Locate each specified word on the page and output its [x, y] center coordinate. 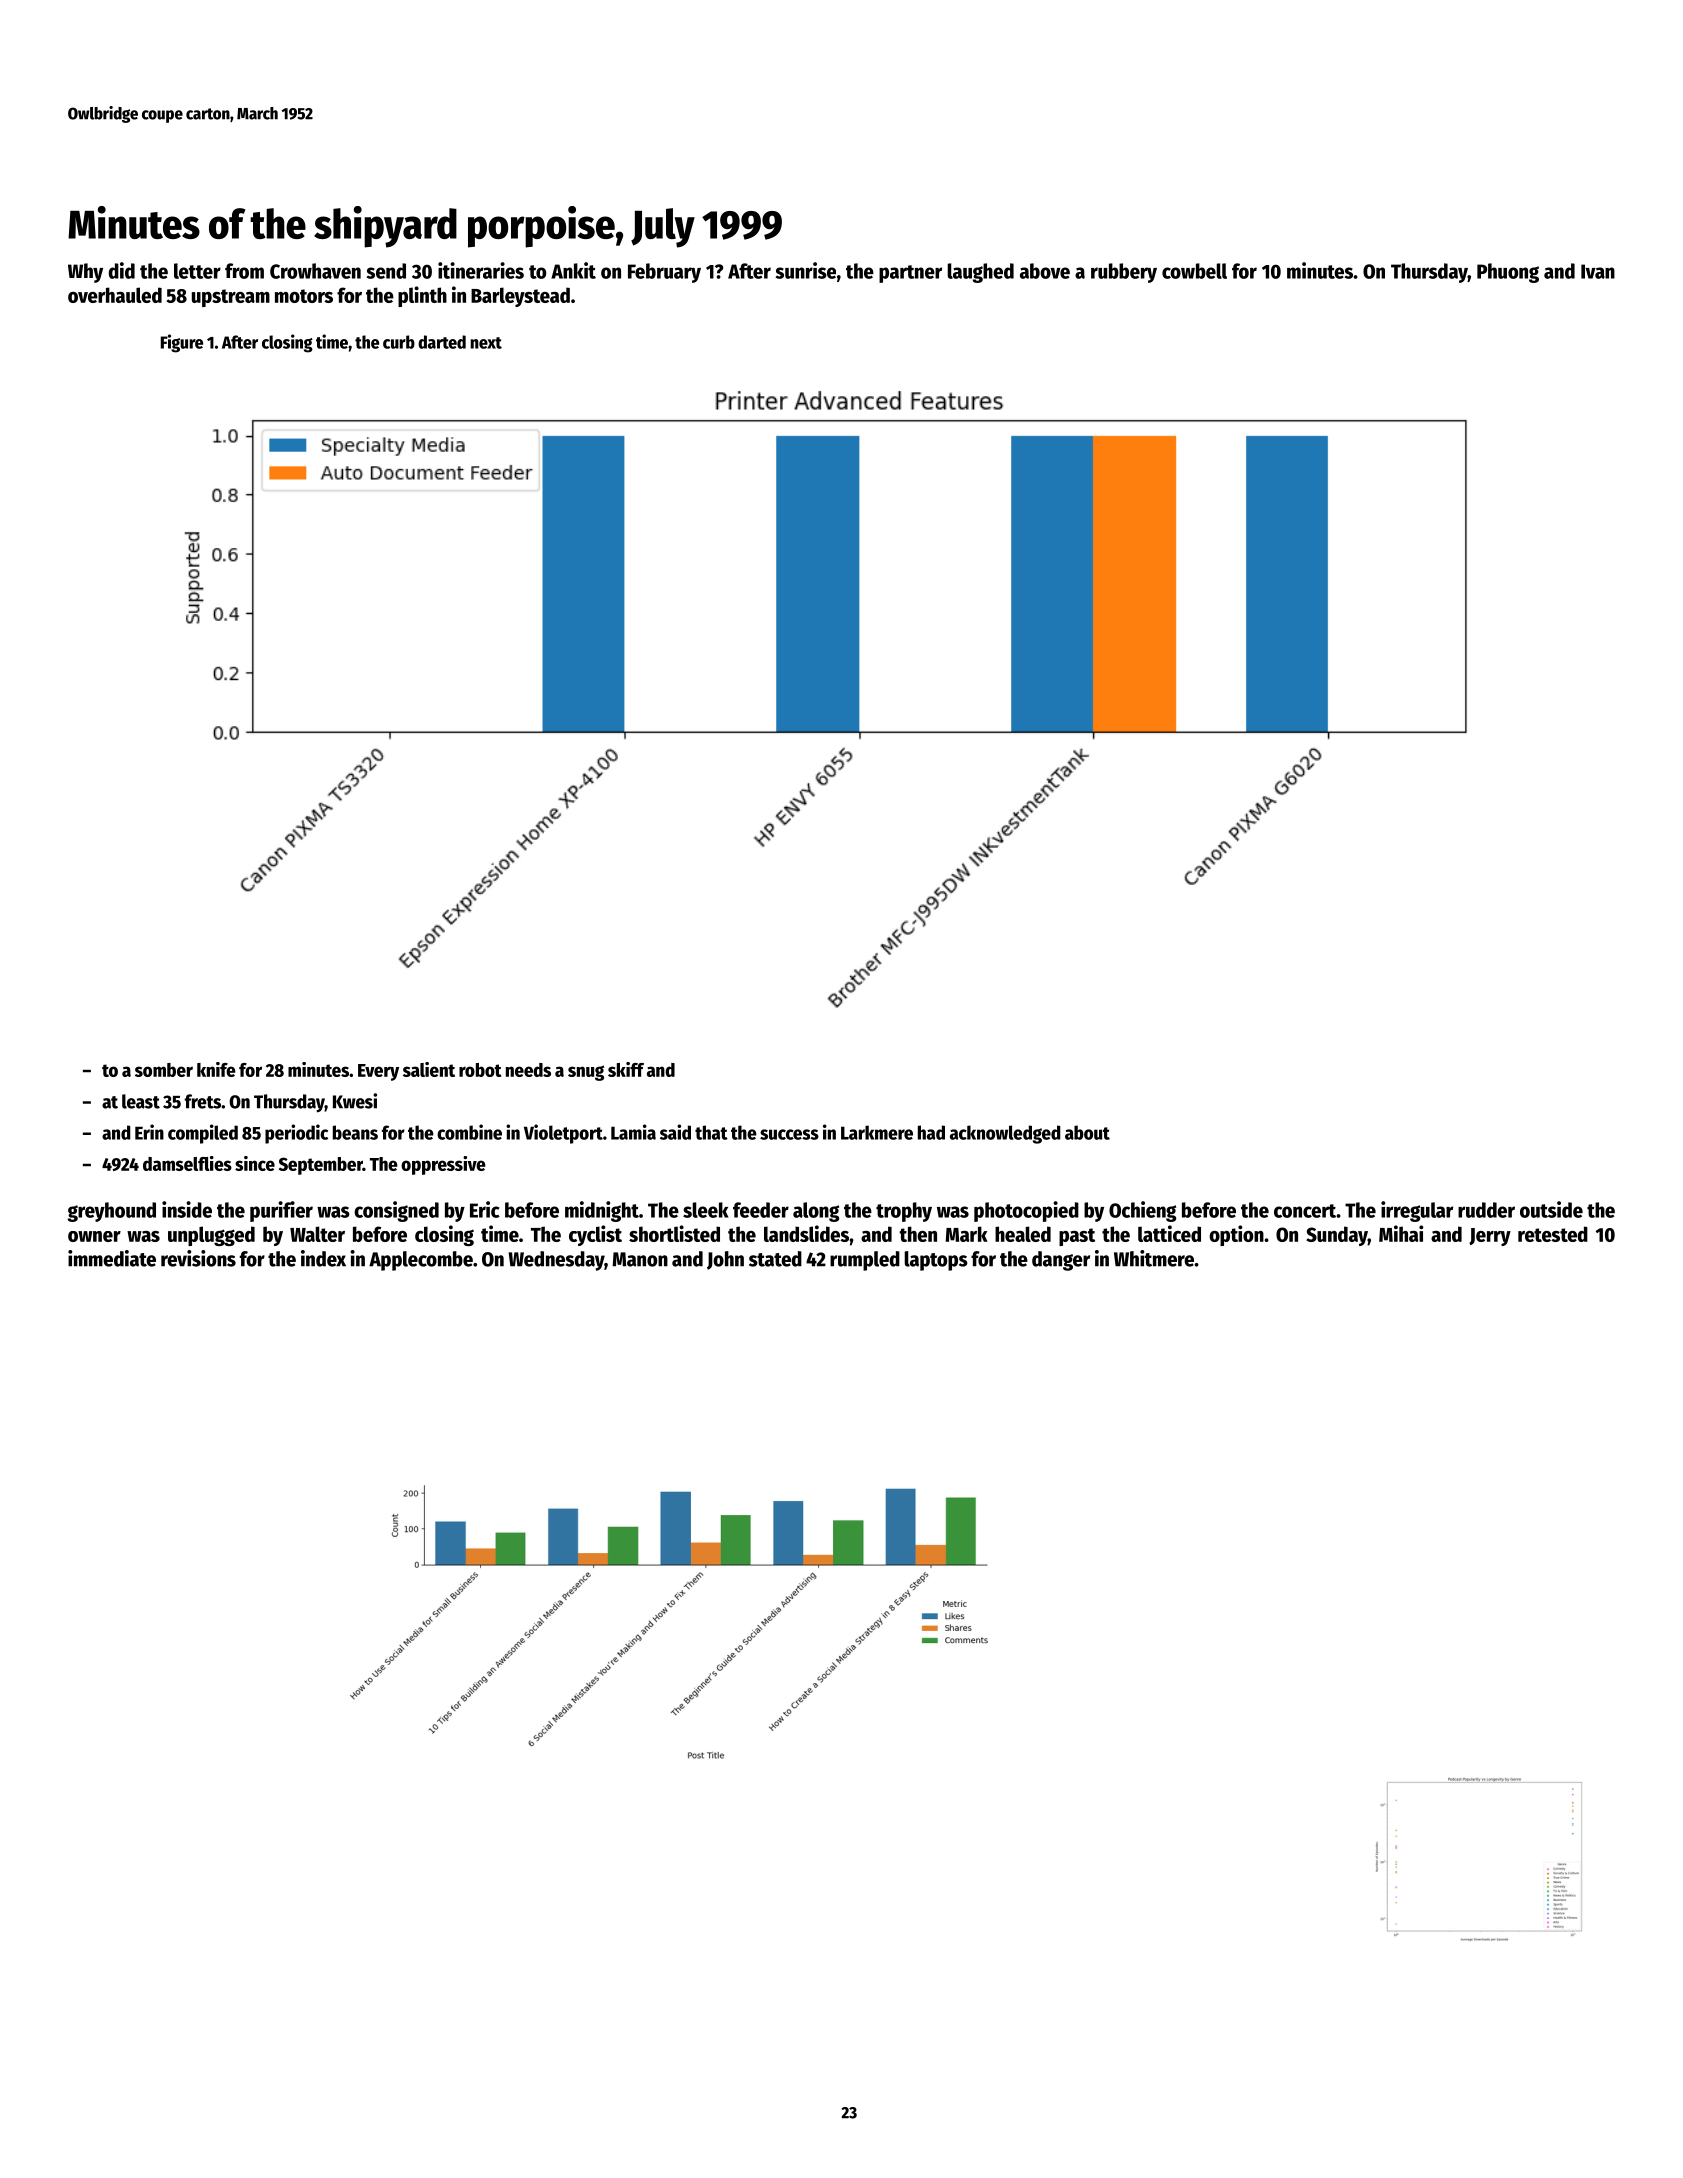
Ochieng [1142, 1211]
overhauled [115, 295]
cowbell [1194, 271]
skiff [626, 1069]
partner [910, 274]
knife [216, 1069]
